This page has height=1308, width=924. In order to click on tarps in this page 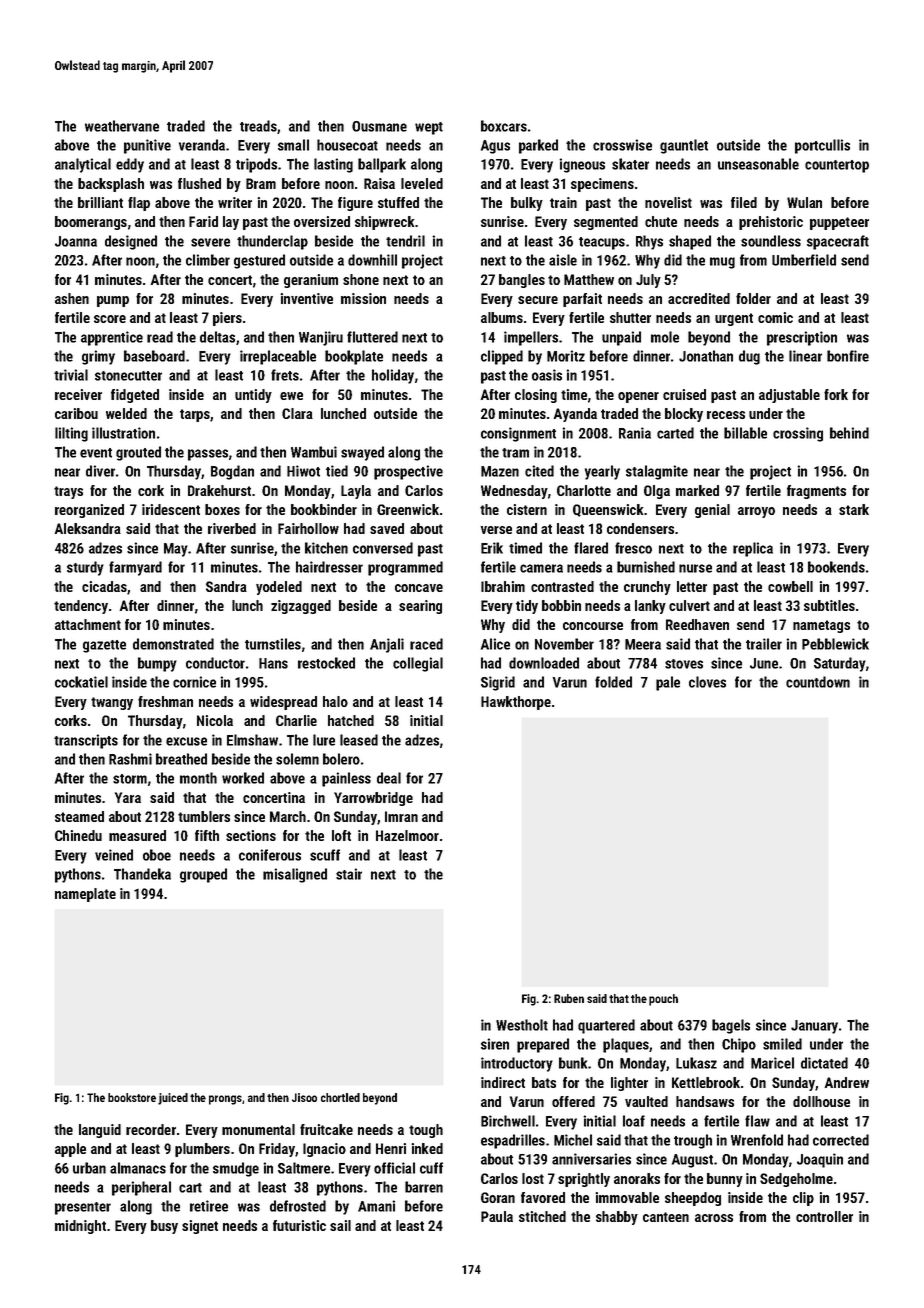, I will do `click(195, 415)`.
